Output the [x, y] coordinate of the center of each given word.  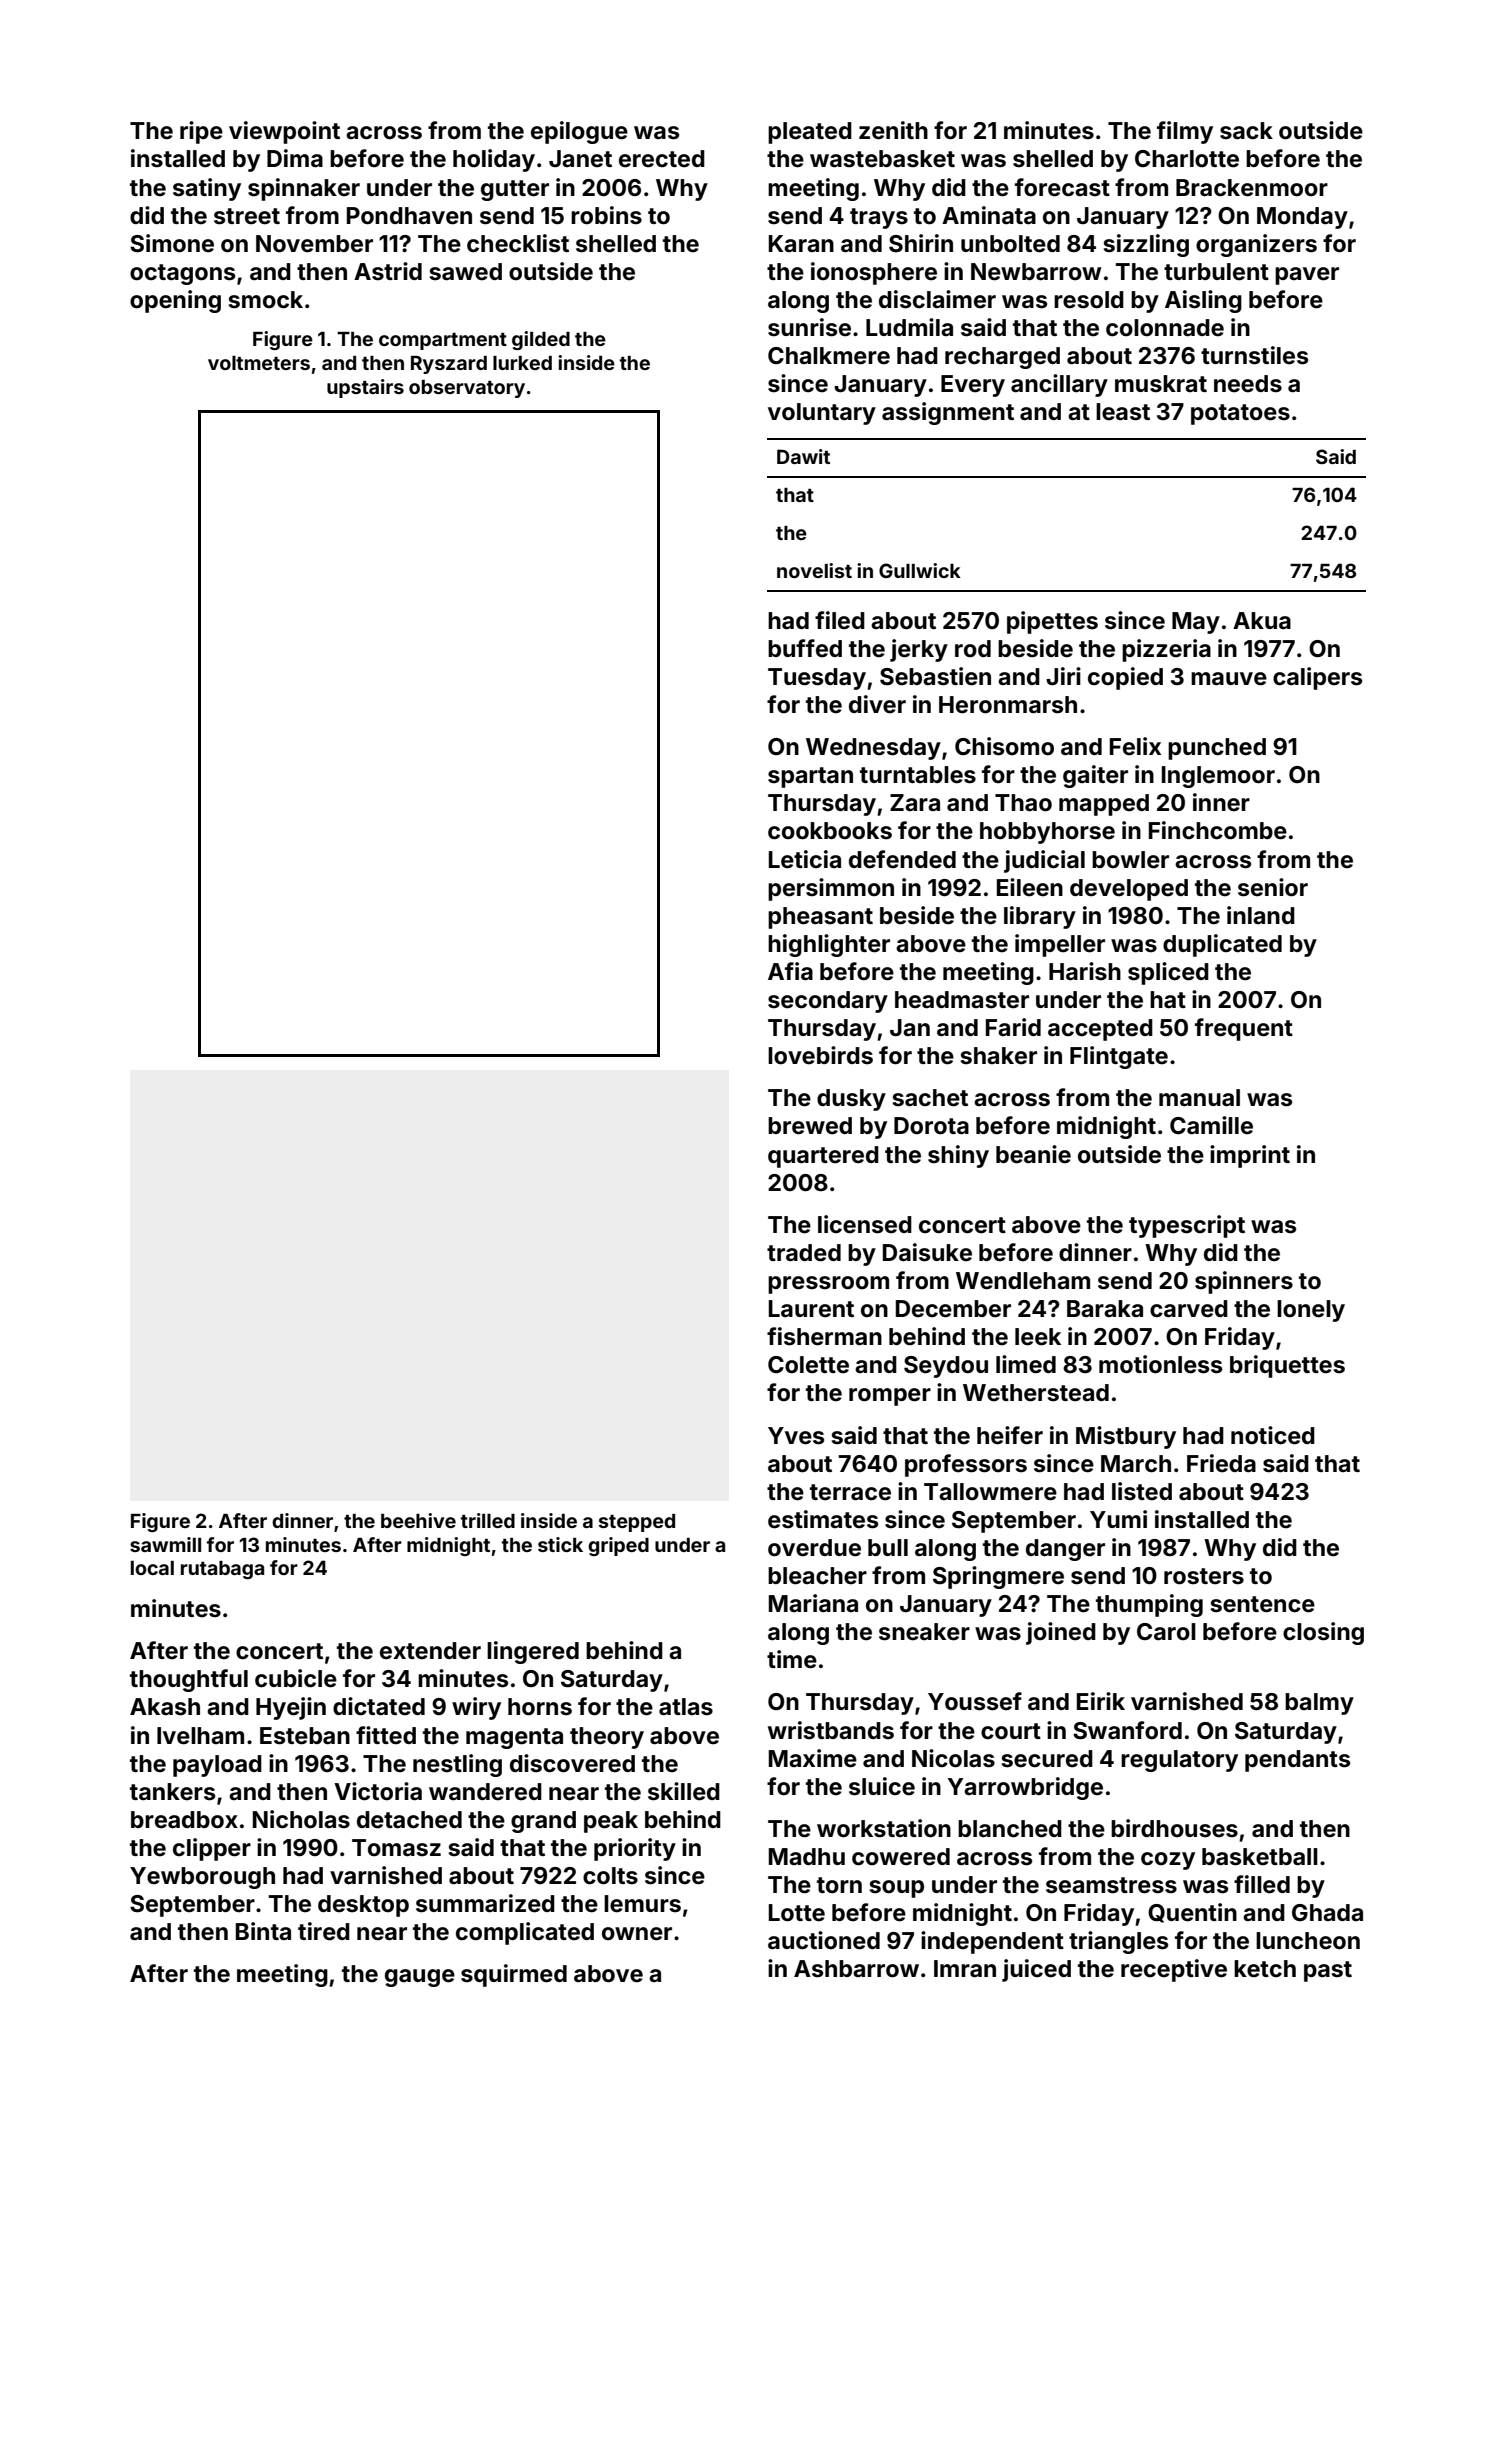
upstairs [365, 388]
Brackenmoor [1252, 188]
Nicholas [301, 1819]
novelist [814, 570]
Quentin [1192, 1913]
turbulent [1216, 272]
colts [610, 1876]
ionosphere [874, 273]
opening [175, 301]
